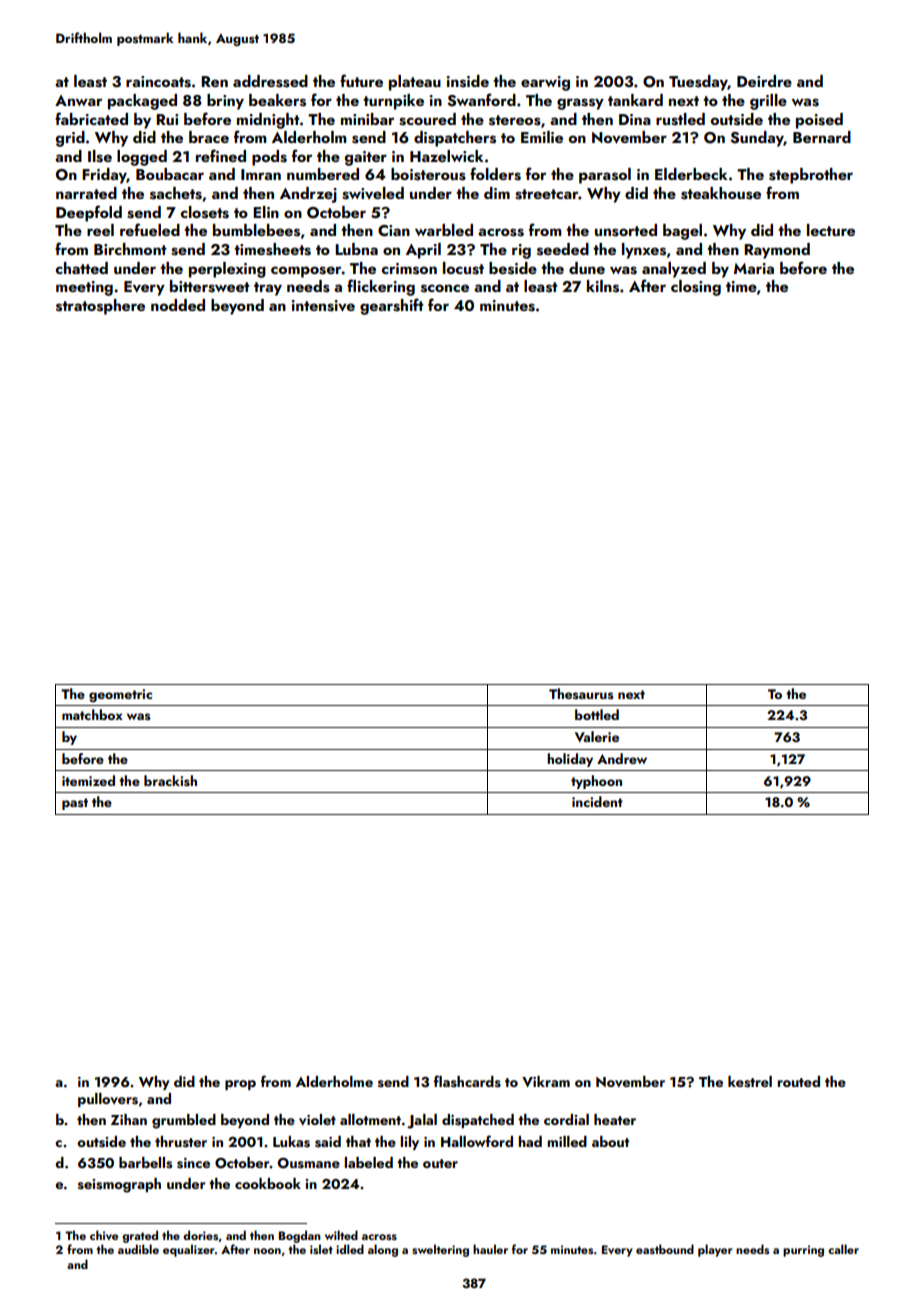 The image size is (924, 1308). What do you see at coordinates (665, 1249) in the screenshot?
I see `eastbound` at bounding box center [665, 1249].
